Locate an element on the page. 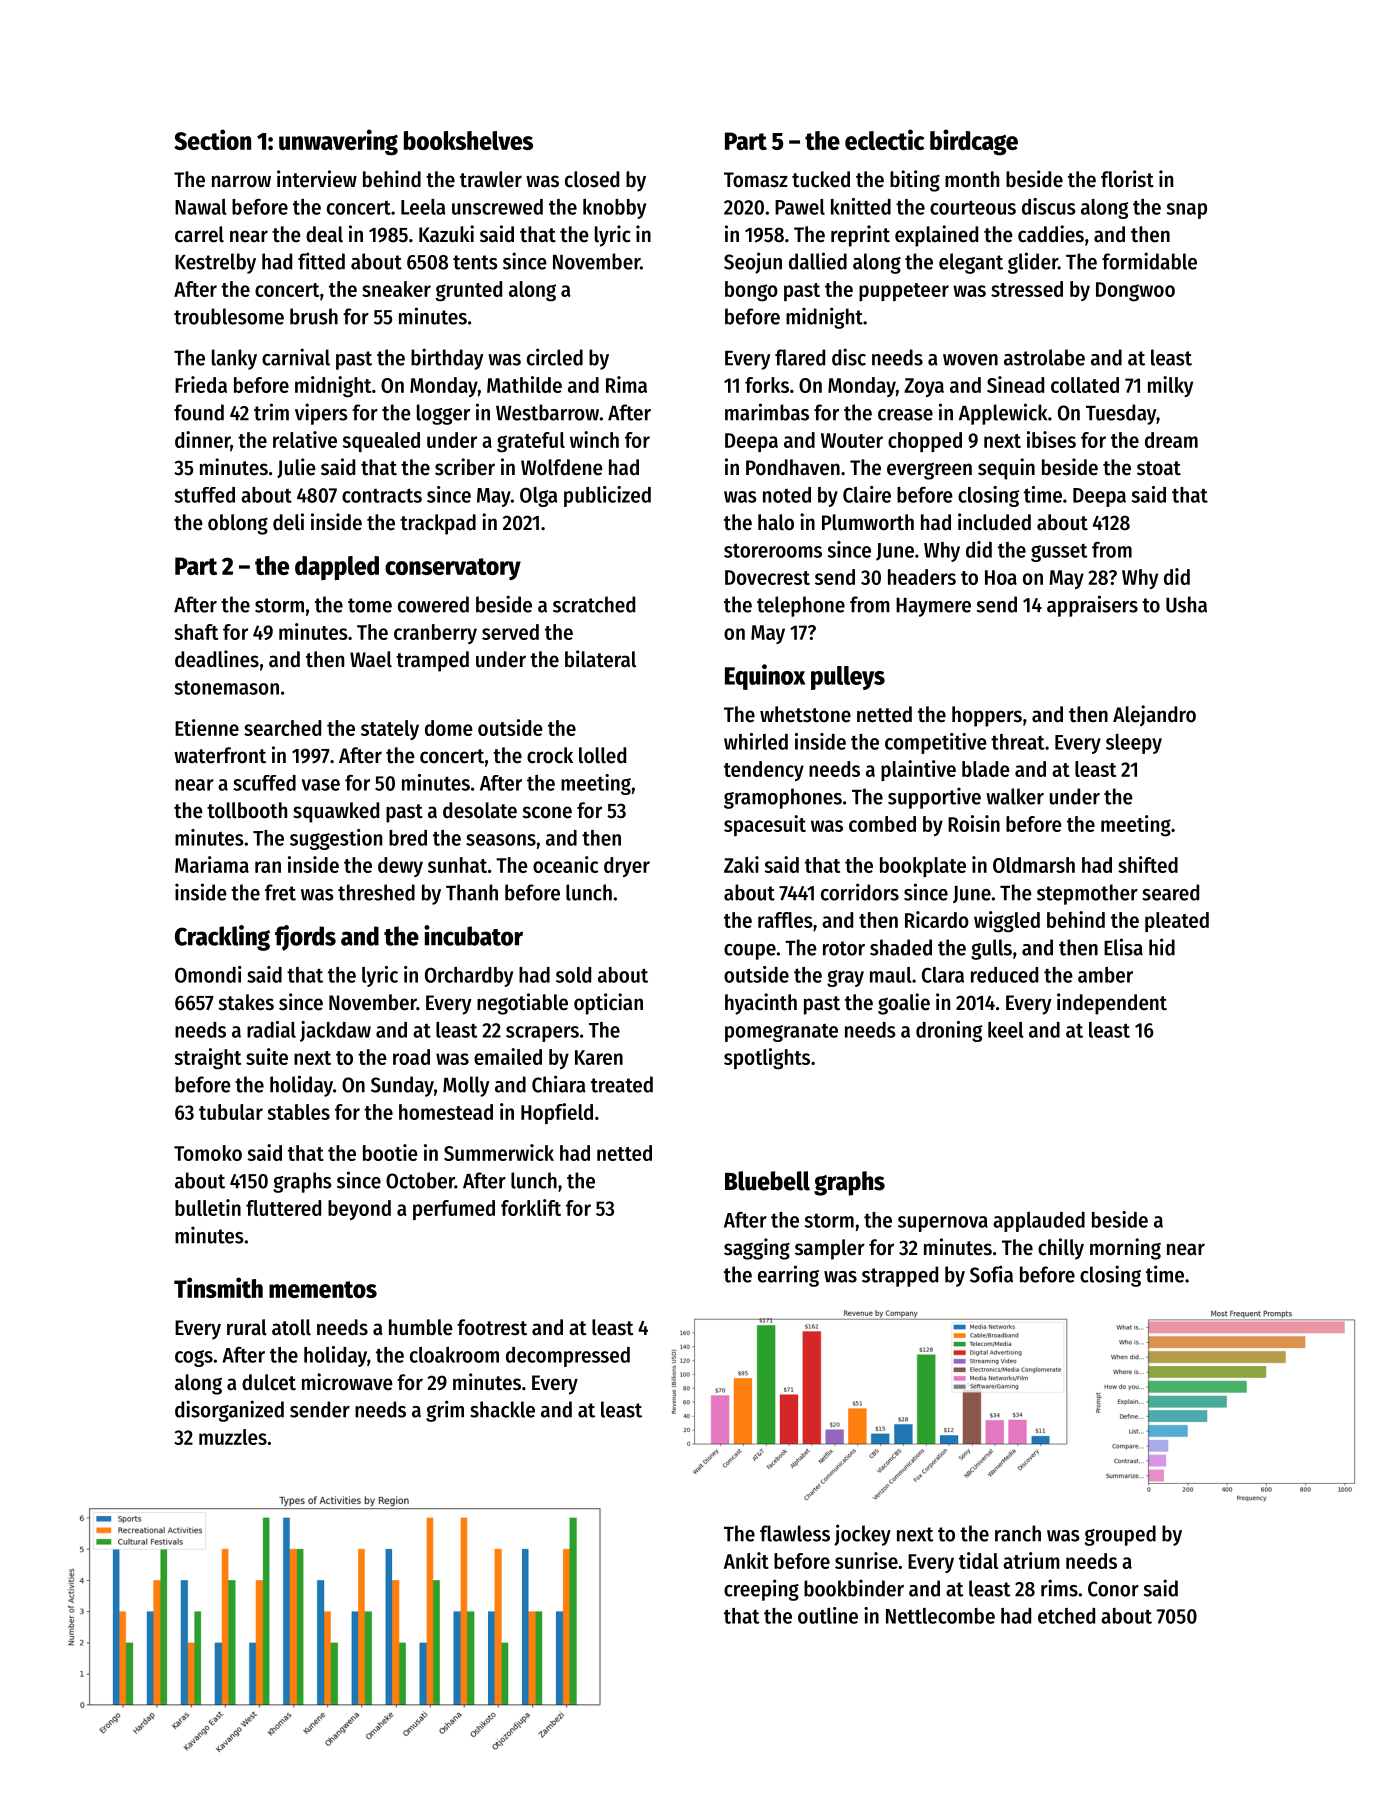 Image resolution: width=1385 pixels, height=1793 pixels. whirled is located at coordinates (756, 741).
